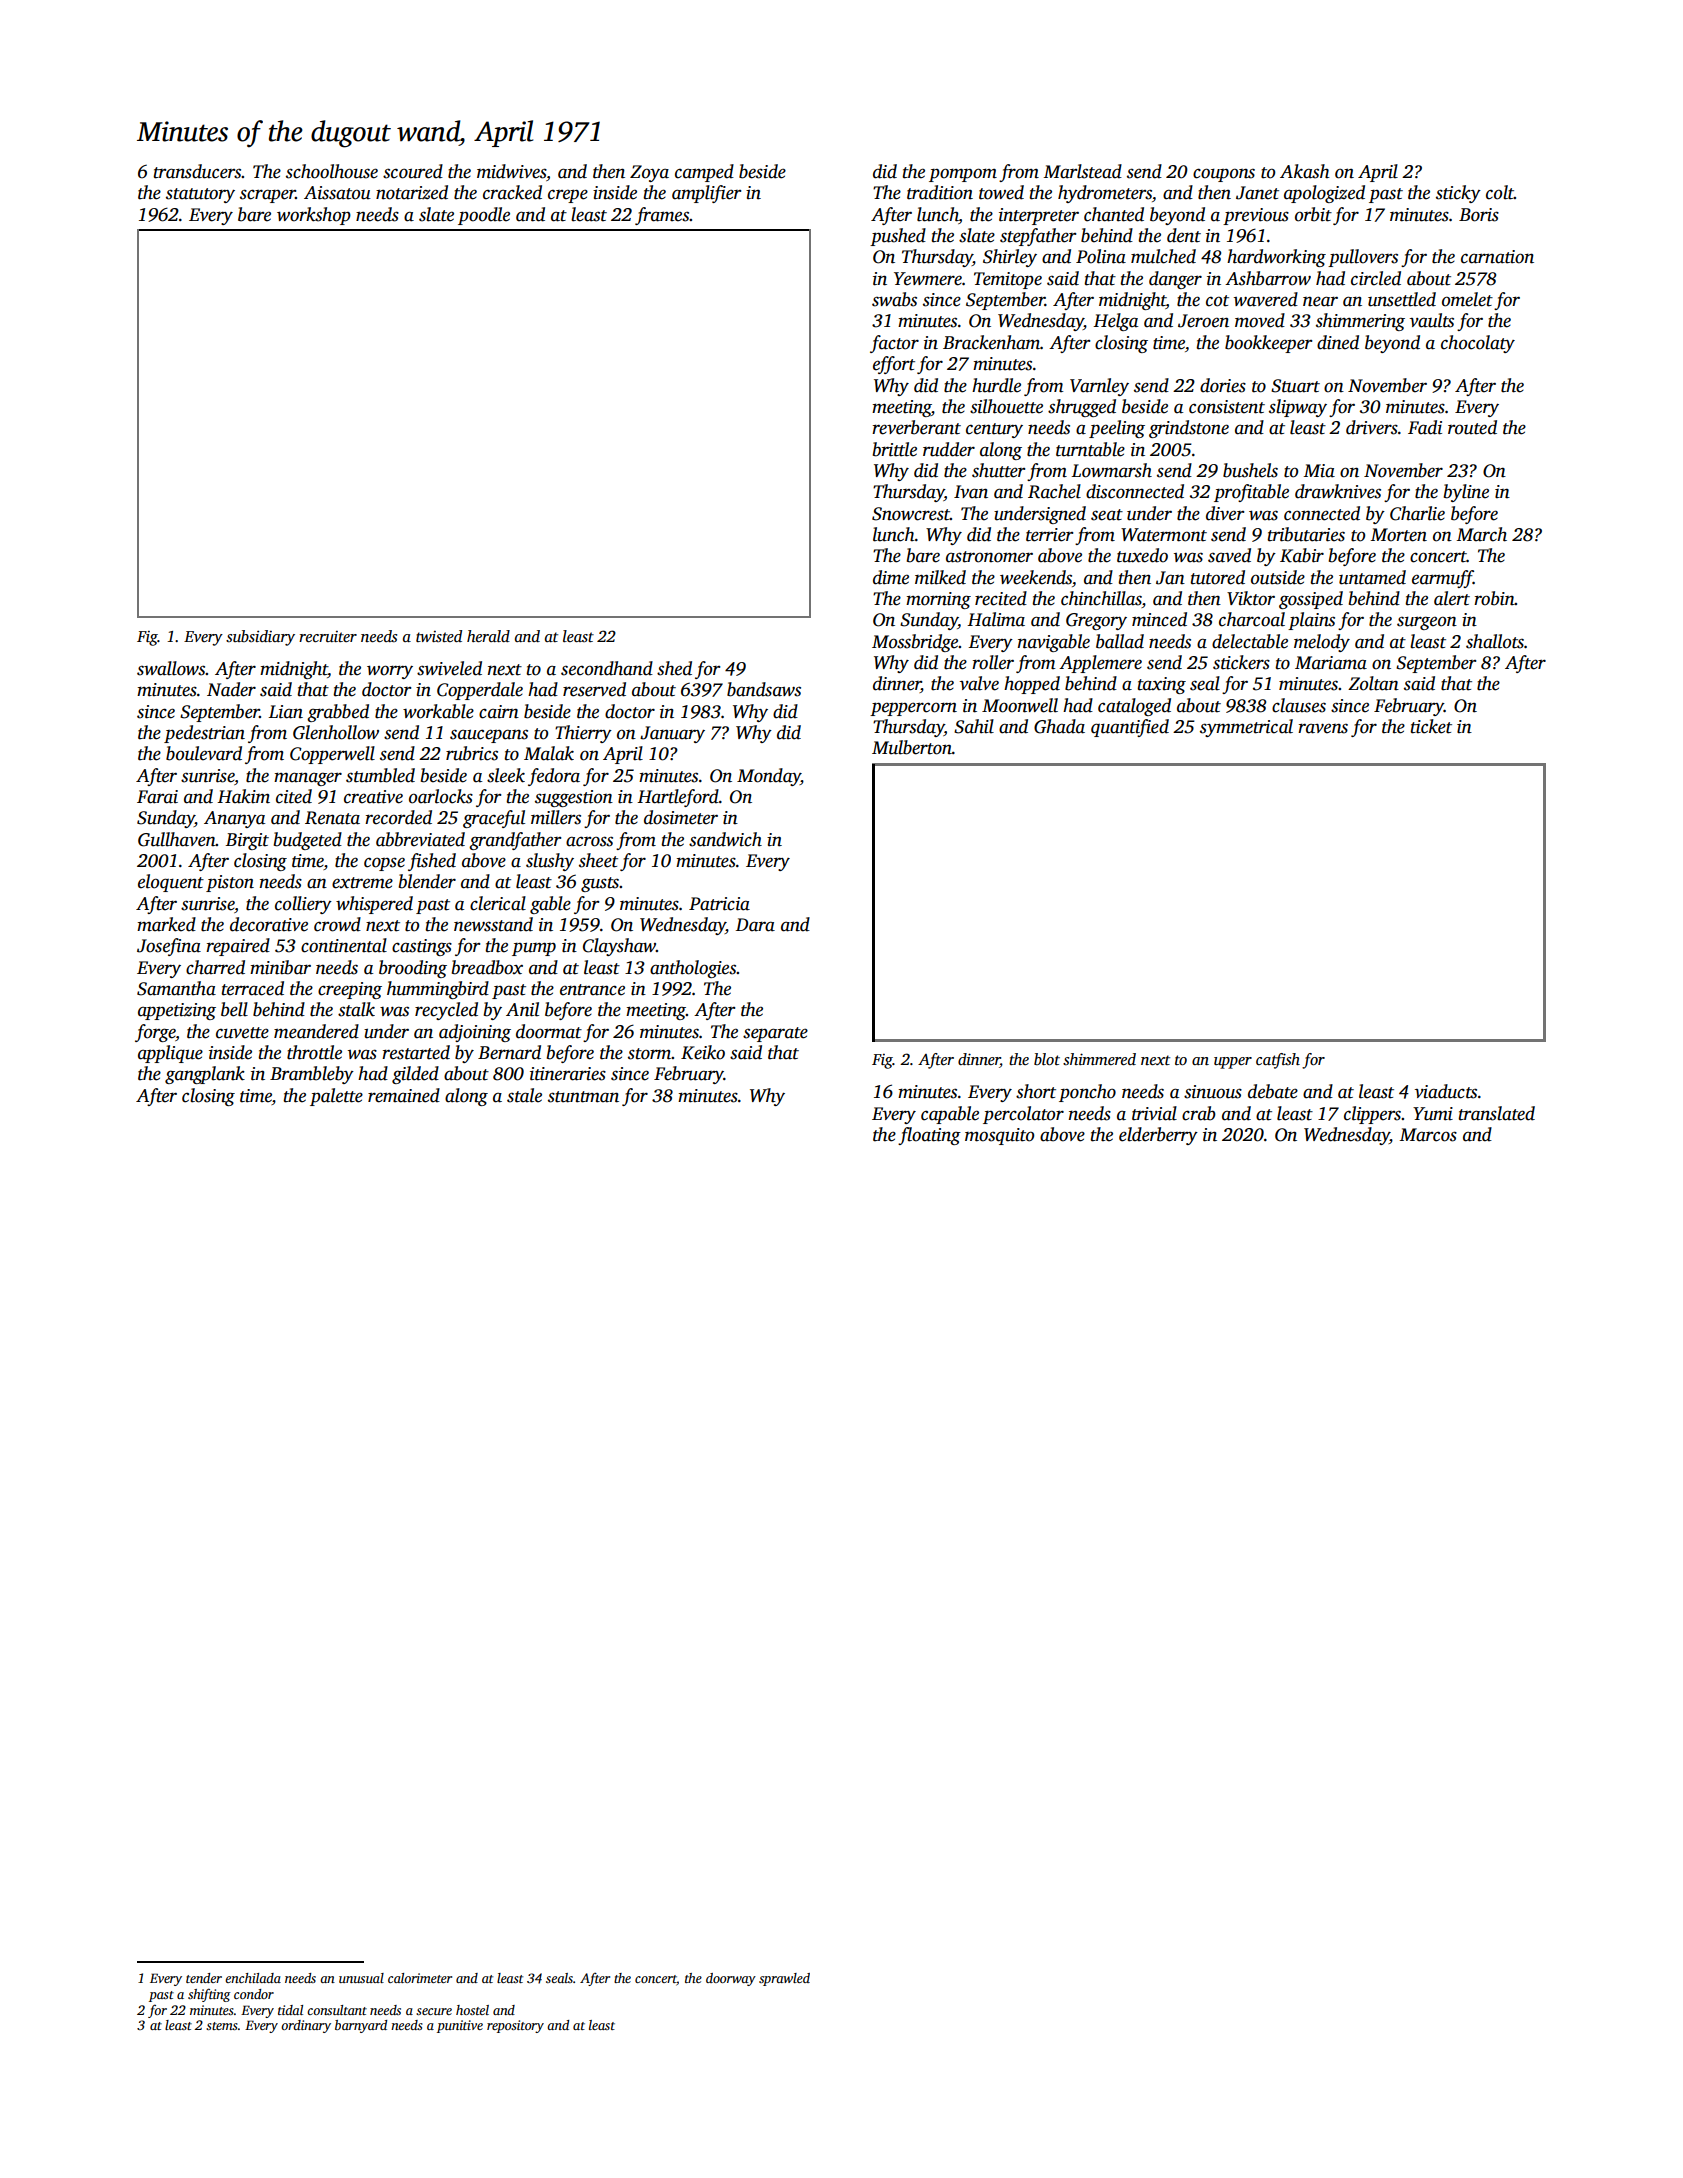 The image size is (1683, 2178). Describe the element at coordinates (784, 1979) in the page. I see `sprawled` at that location.
